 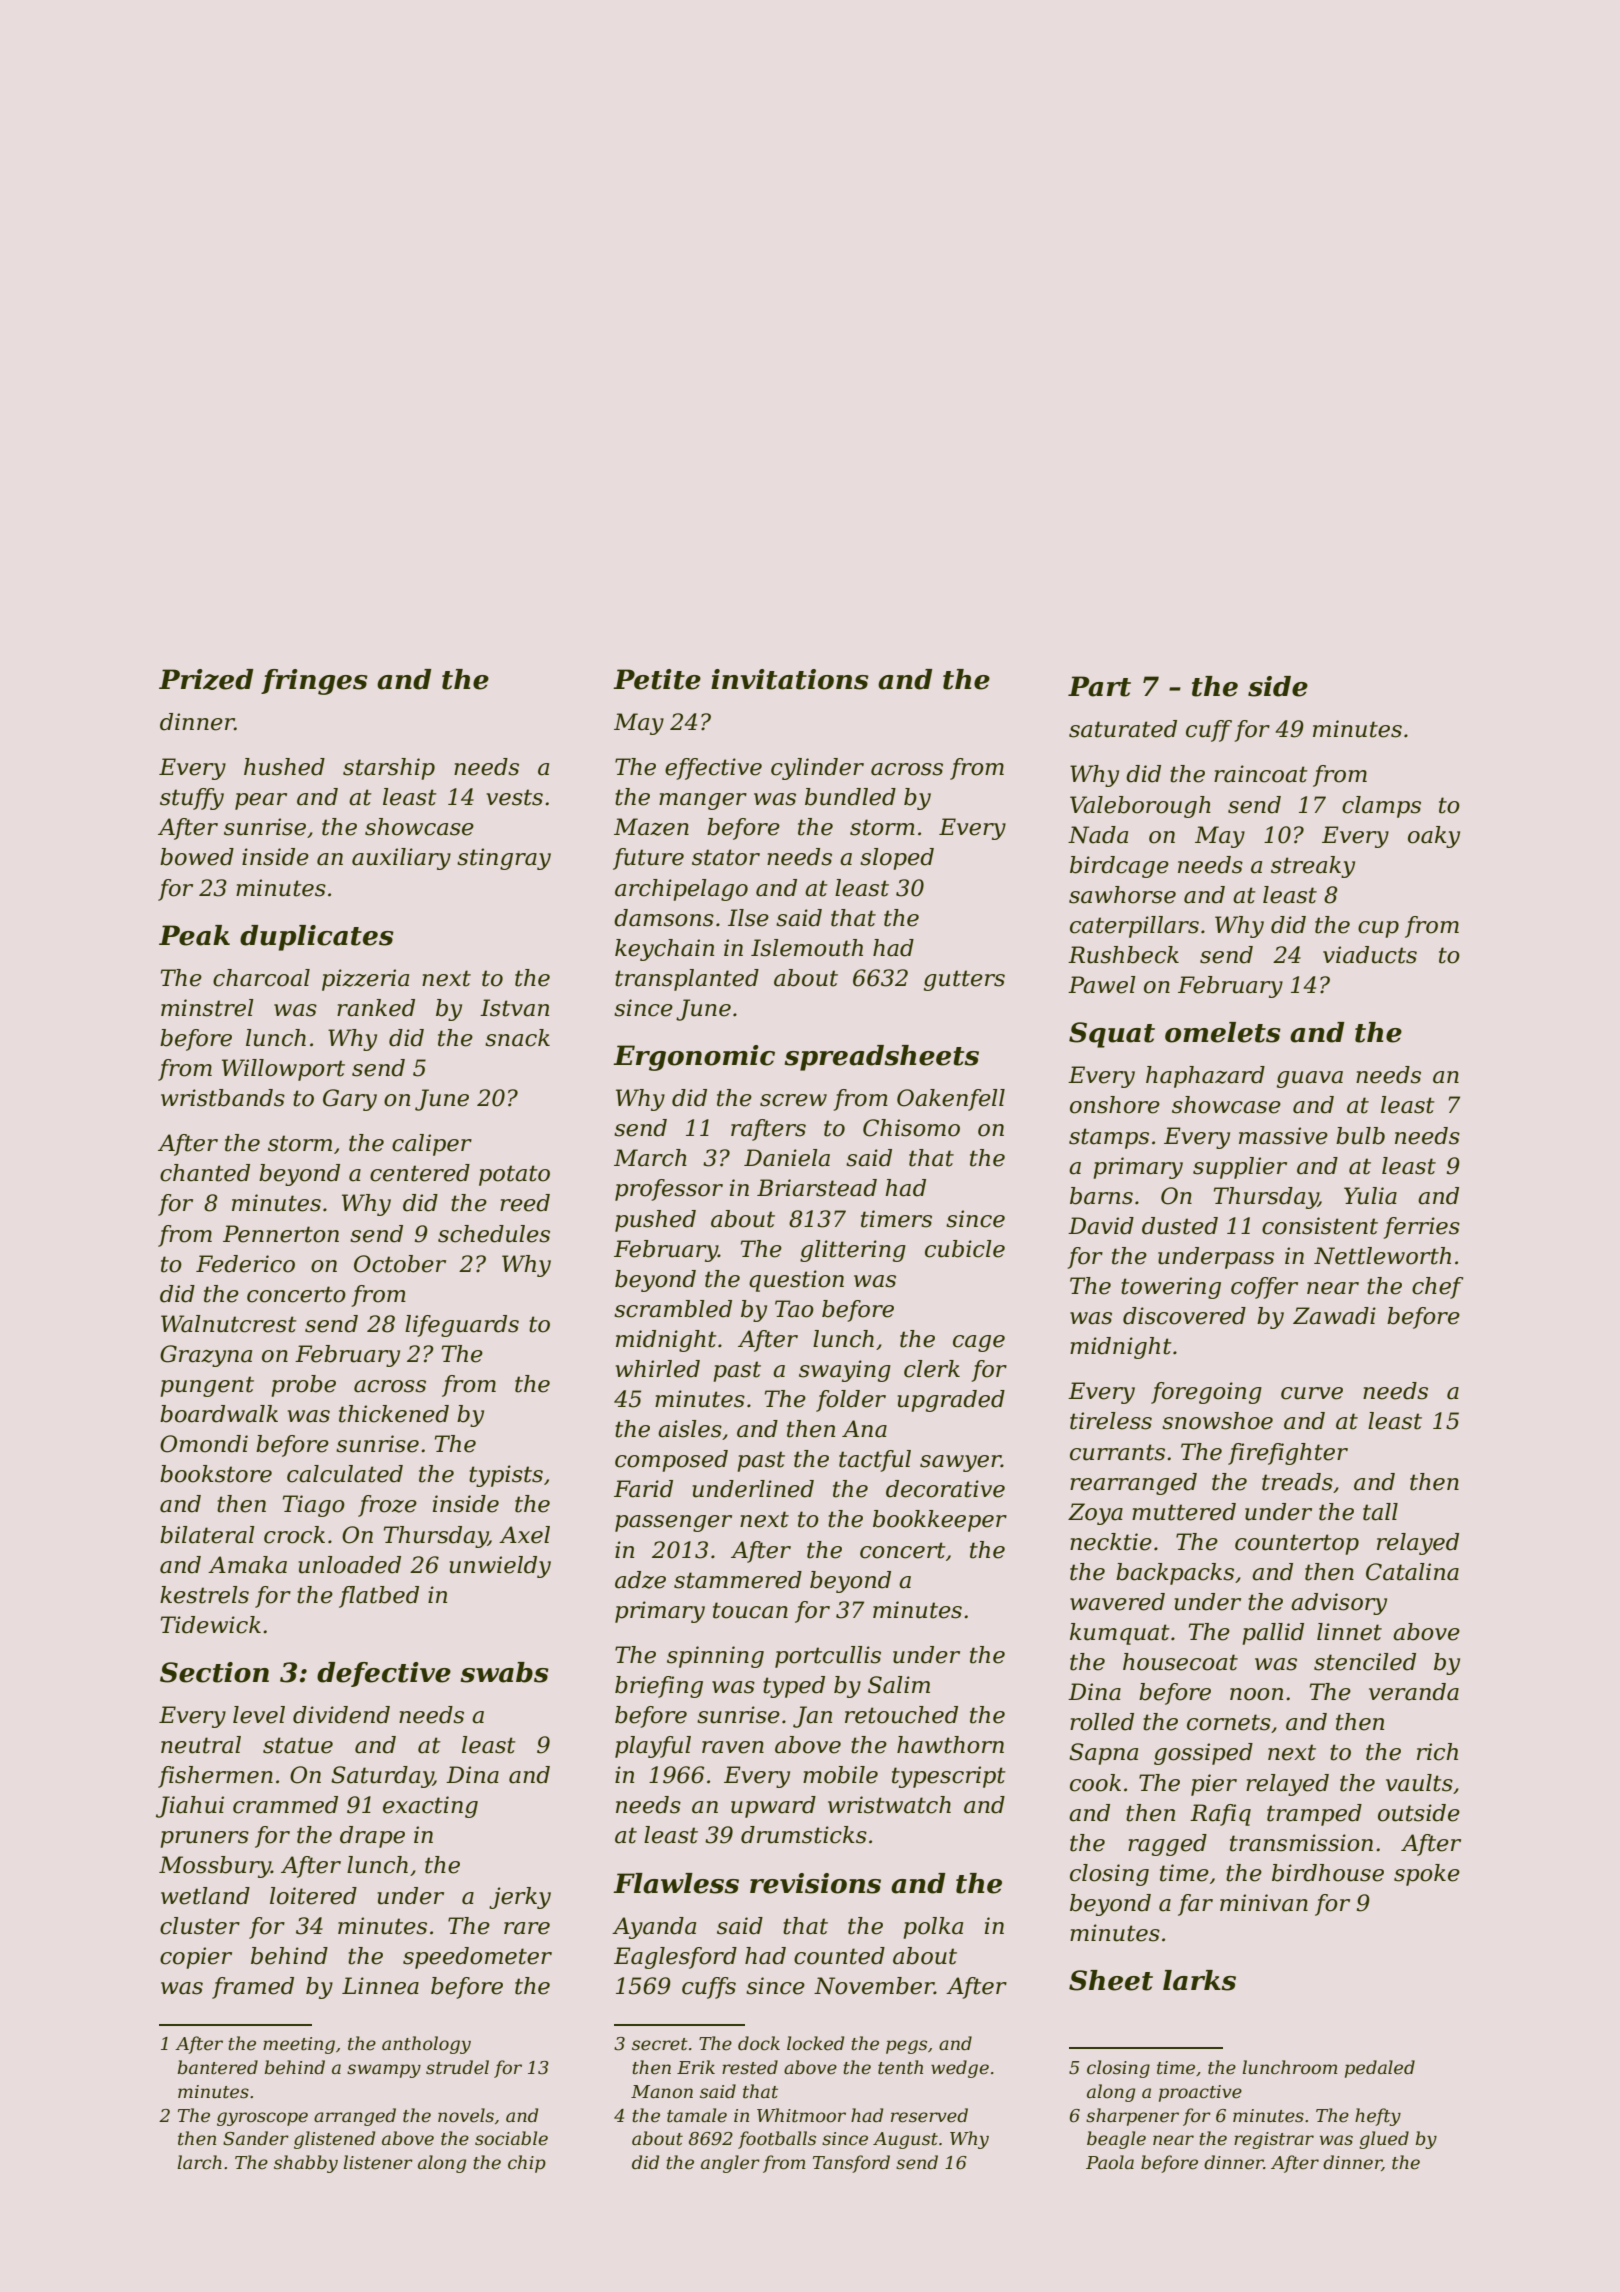 I want to click on sawhorse, so click(x=1122, y=895).
